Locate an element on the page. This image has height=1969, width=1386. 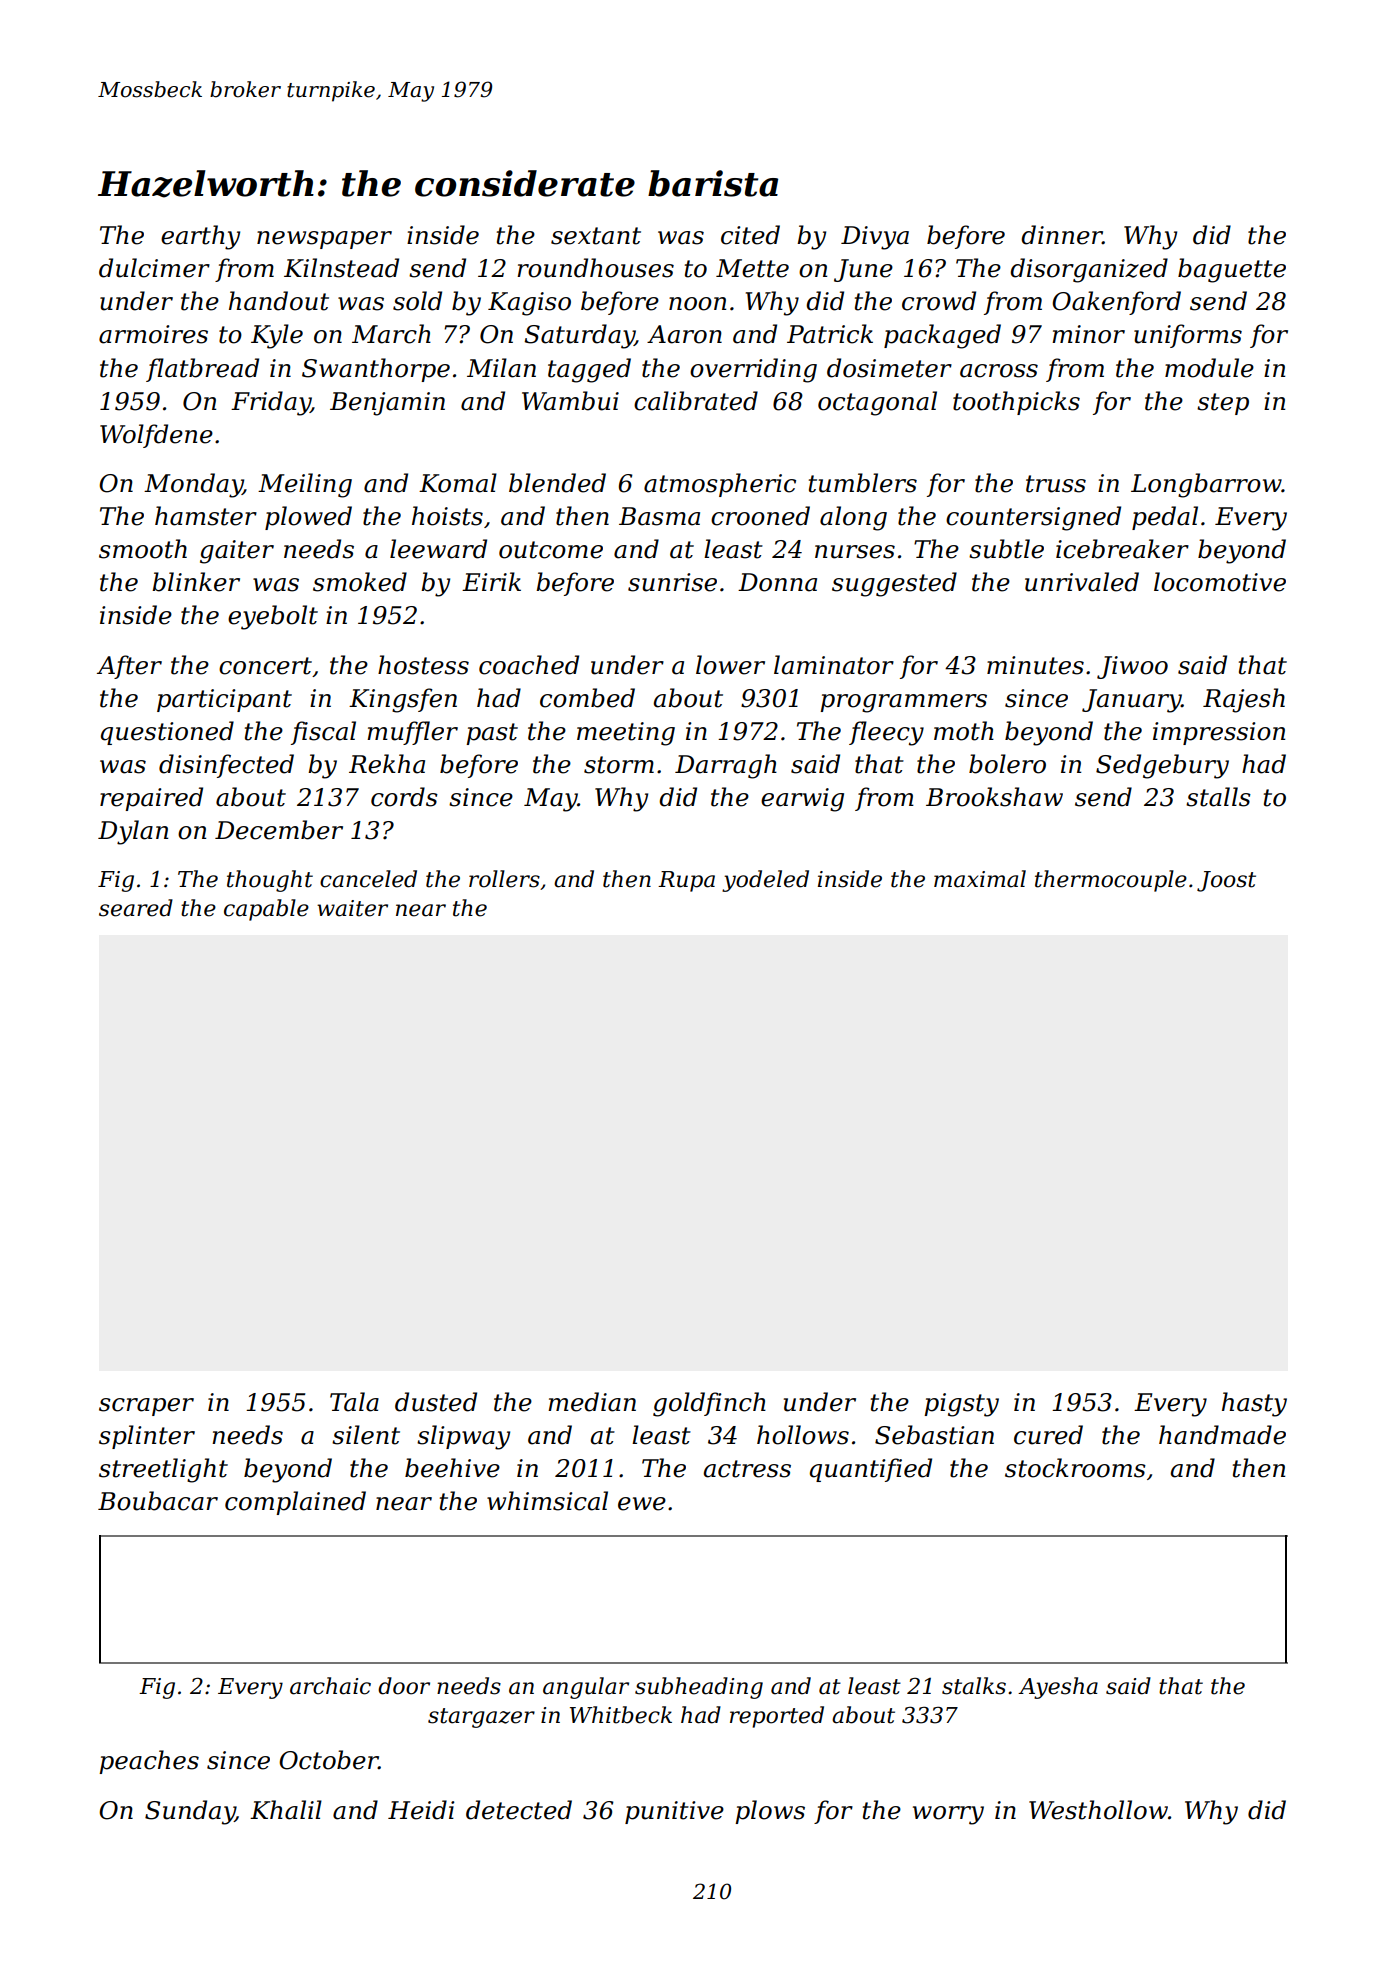
Kyle is located at coordinates (277, 336).
